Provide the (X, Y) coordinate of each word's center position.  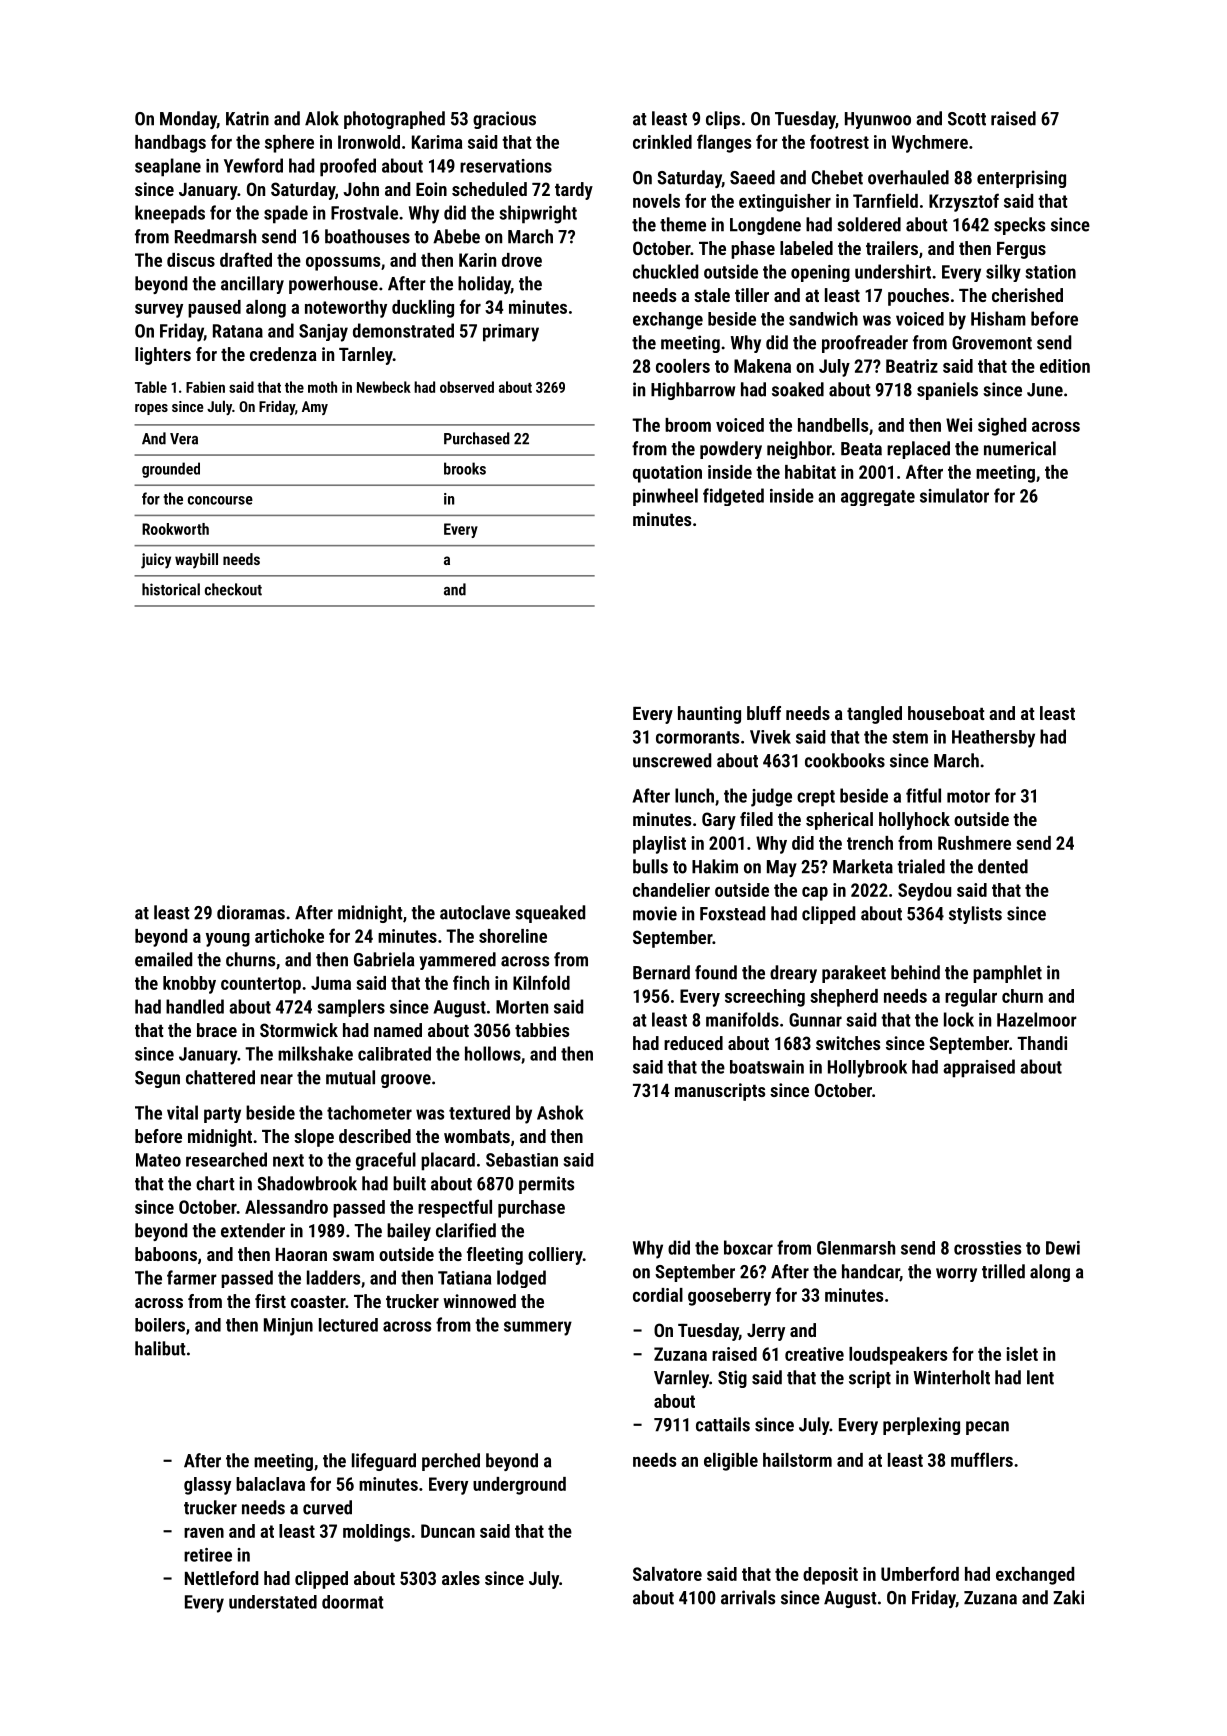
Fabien (205, 387)
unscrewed (672, 760)
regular (971, 998)
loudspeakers (898, 1356)
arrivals (748, 1597)
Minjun (288, 1327)
